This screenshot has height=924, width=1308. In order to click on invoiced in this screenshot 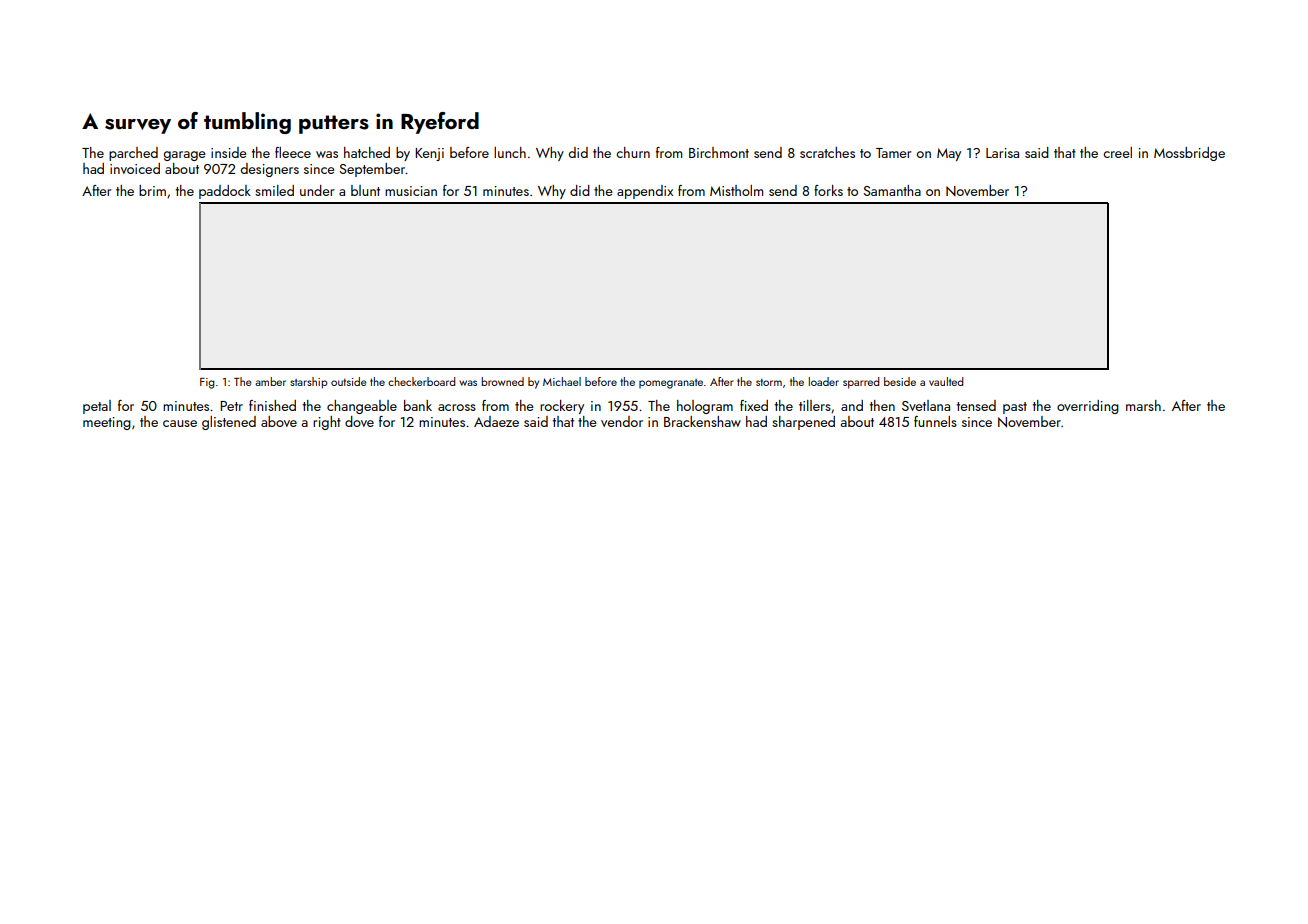, I will do `click(135, 168)`.
